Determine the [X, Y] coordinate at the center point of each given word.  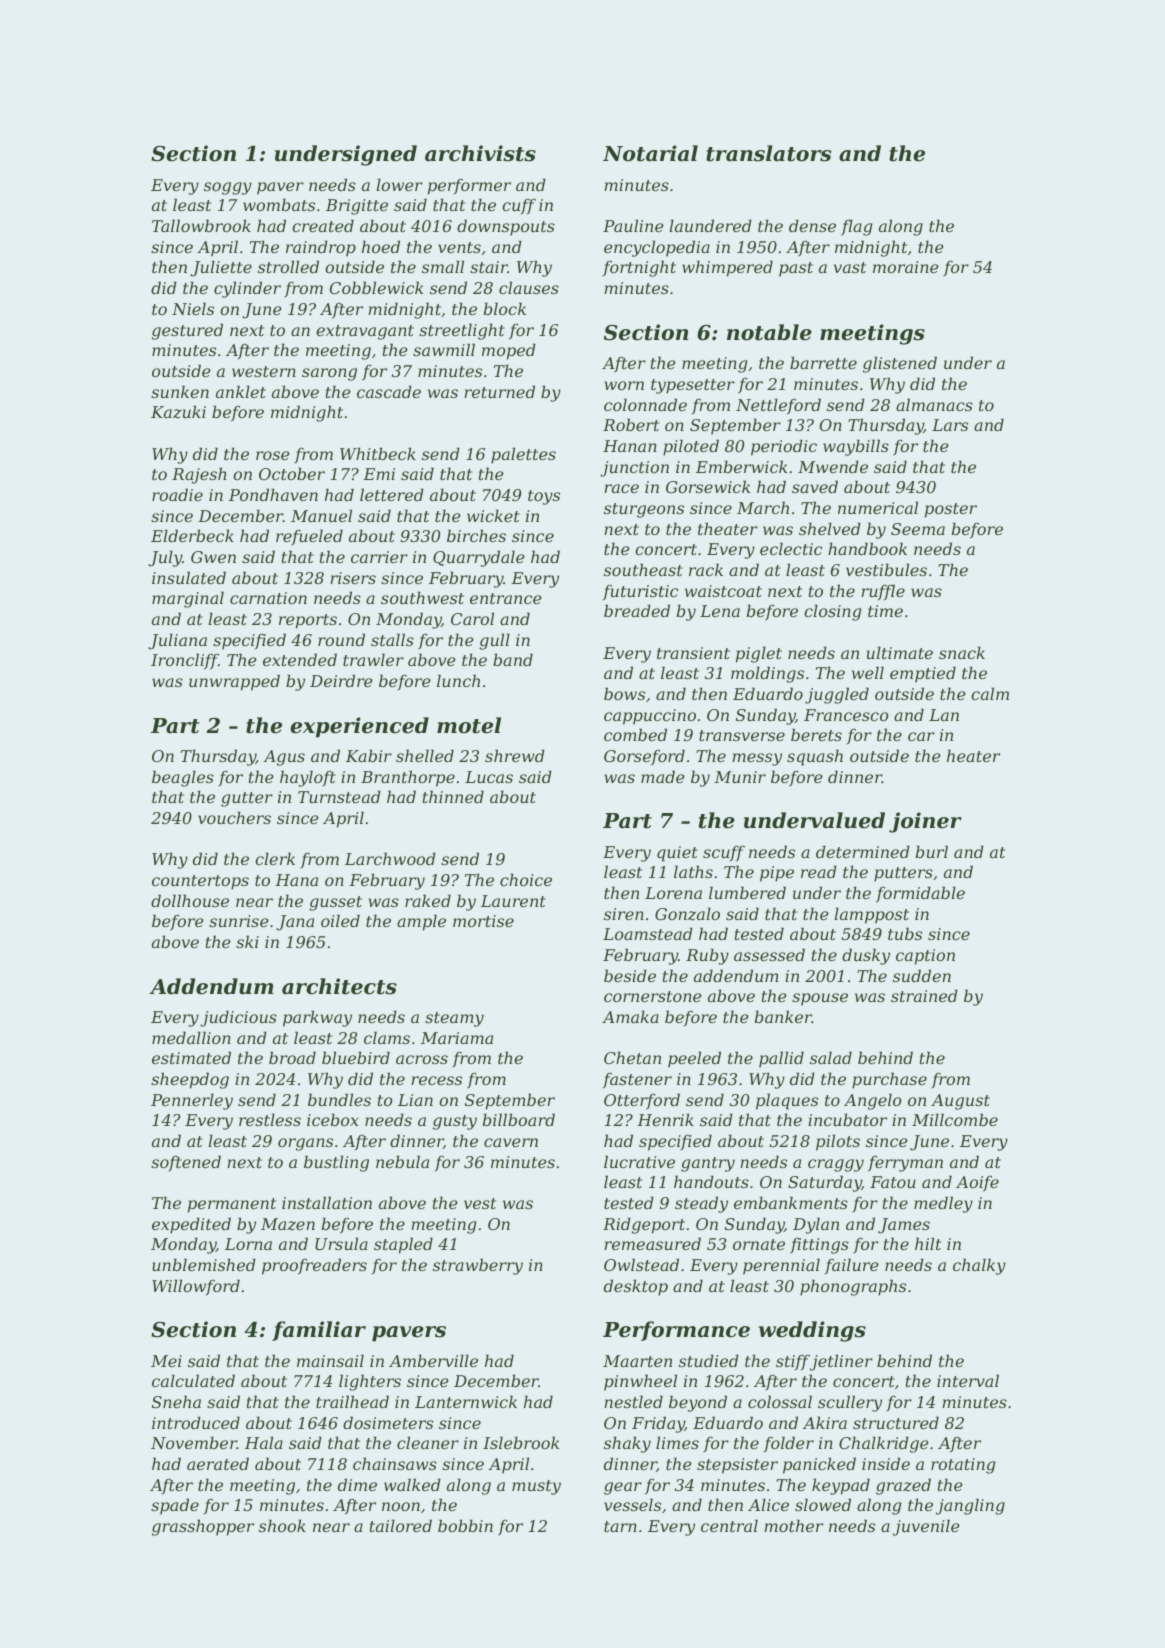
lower [400, 184]
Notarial [650, 153]
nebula [402, 1161]
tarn [620, 1526]
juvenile [926, 1527]
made [663, 776]
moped [509, 351]
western [264, 371]
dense [812, 225]
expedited [191, 1225]
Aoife [977, 1184]
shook [282, 1525]
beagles [183, 778]
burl [932, 851]
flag [856, 227]
